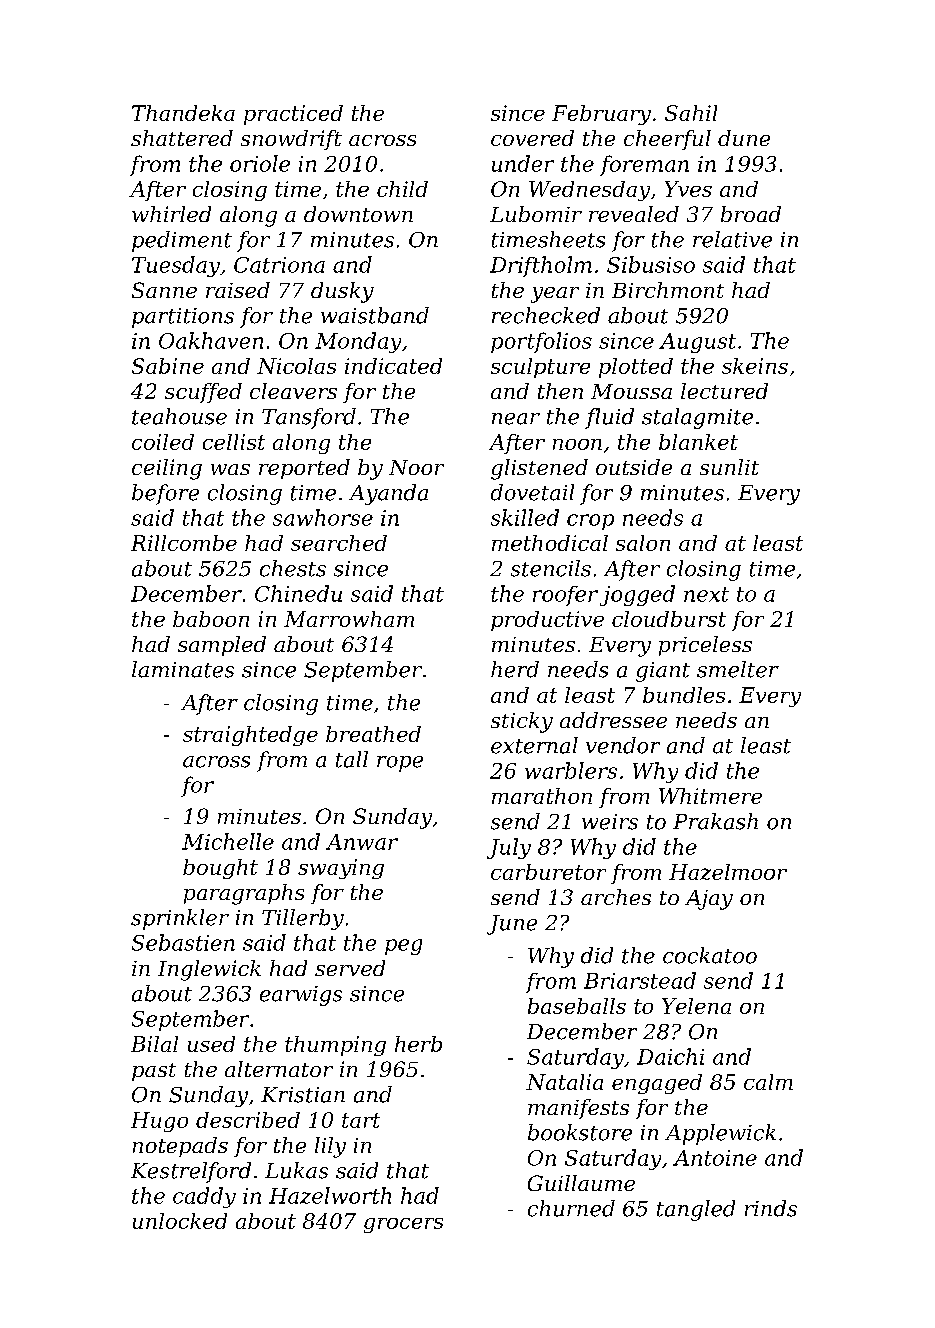 This screenshot has width=935, height=1328. I want to click on unlocked, so click(180, 1221).
